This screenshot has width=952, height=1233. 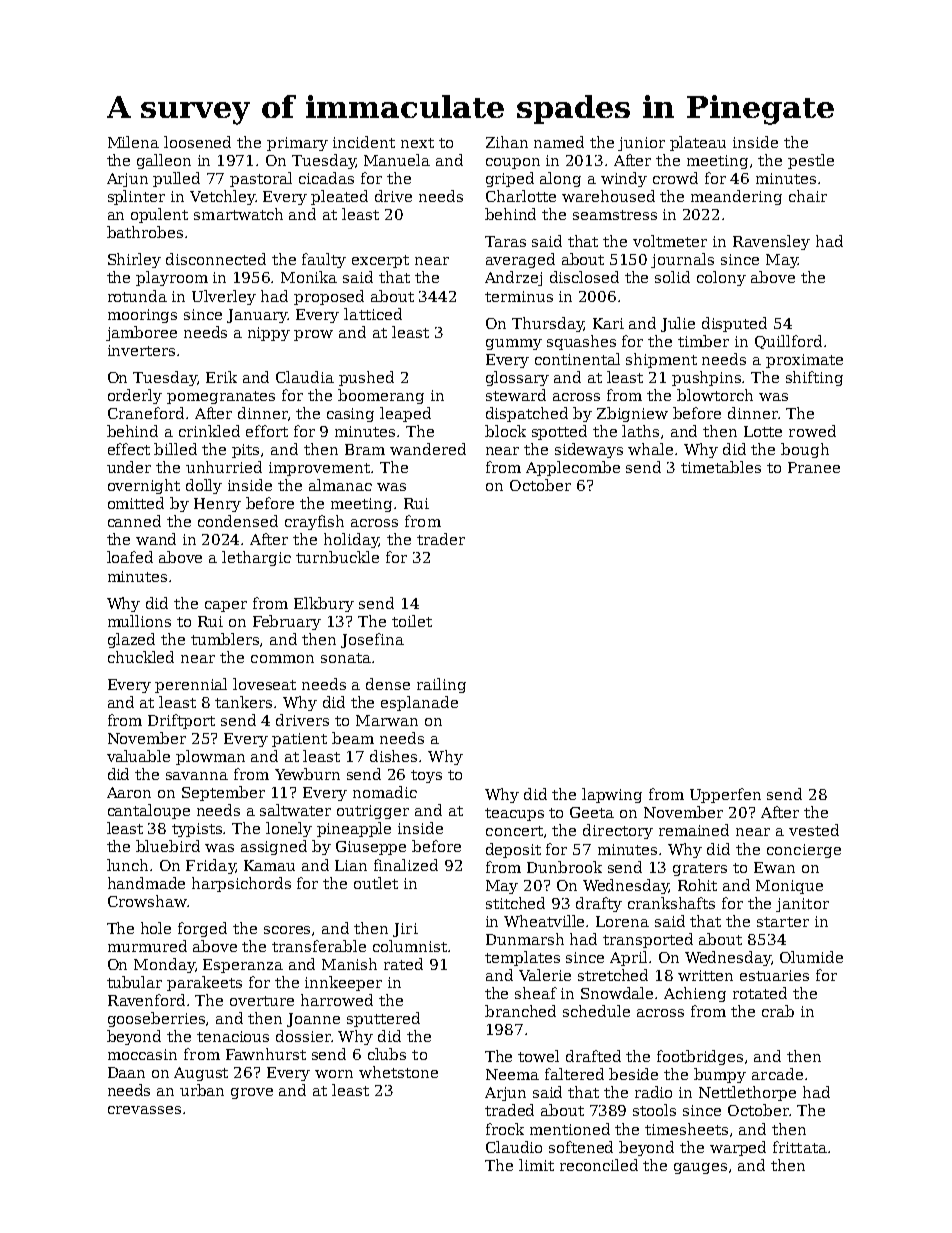 I want to click on crevasses, so click(x=144, y=1110).
